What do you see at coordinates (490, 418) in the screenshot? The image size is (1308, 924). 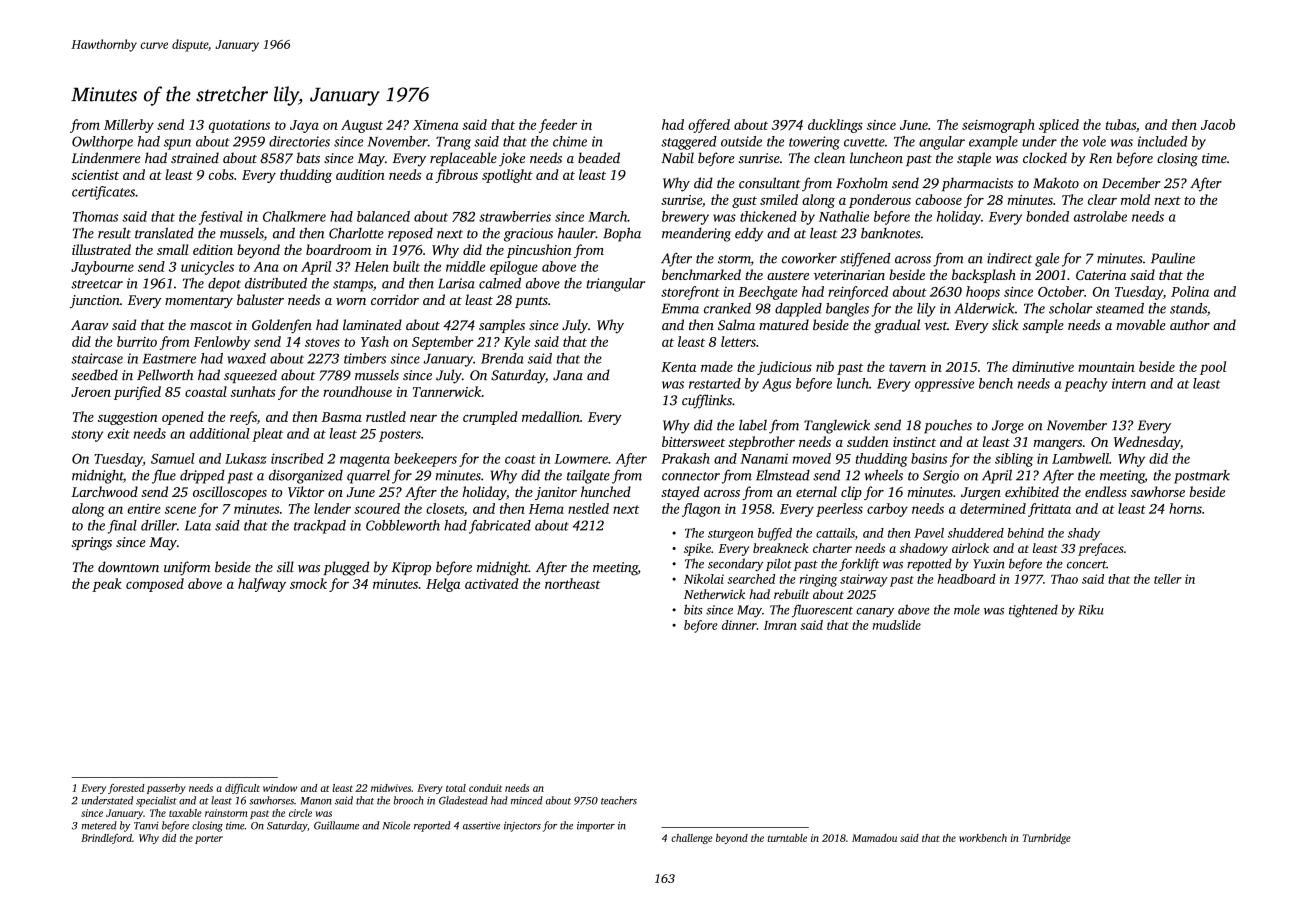 I see `crumpled` at bounding box center [490, 418].
